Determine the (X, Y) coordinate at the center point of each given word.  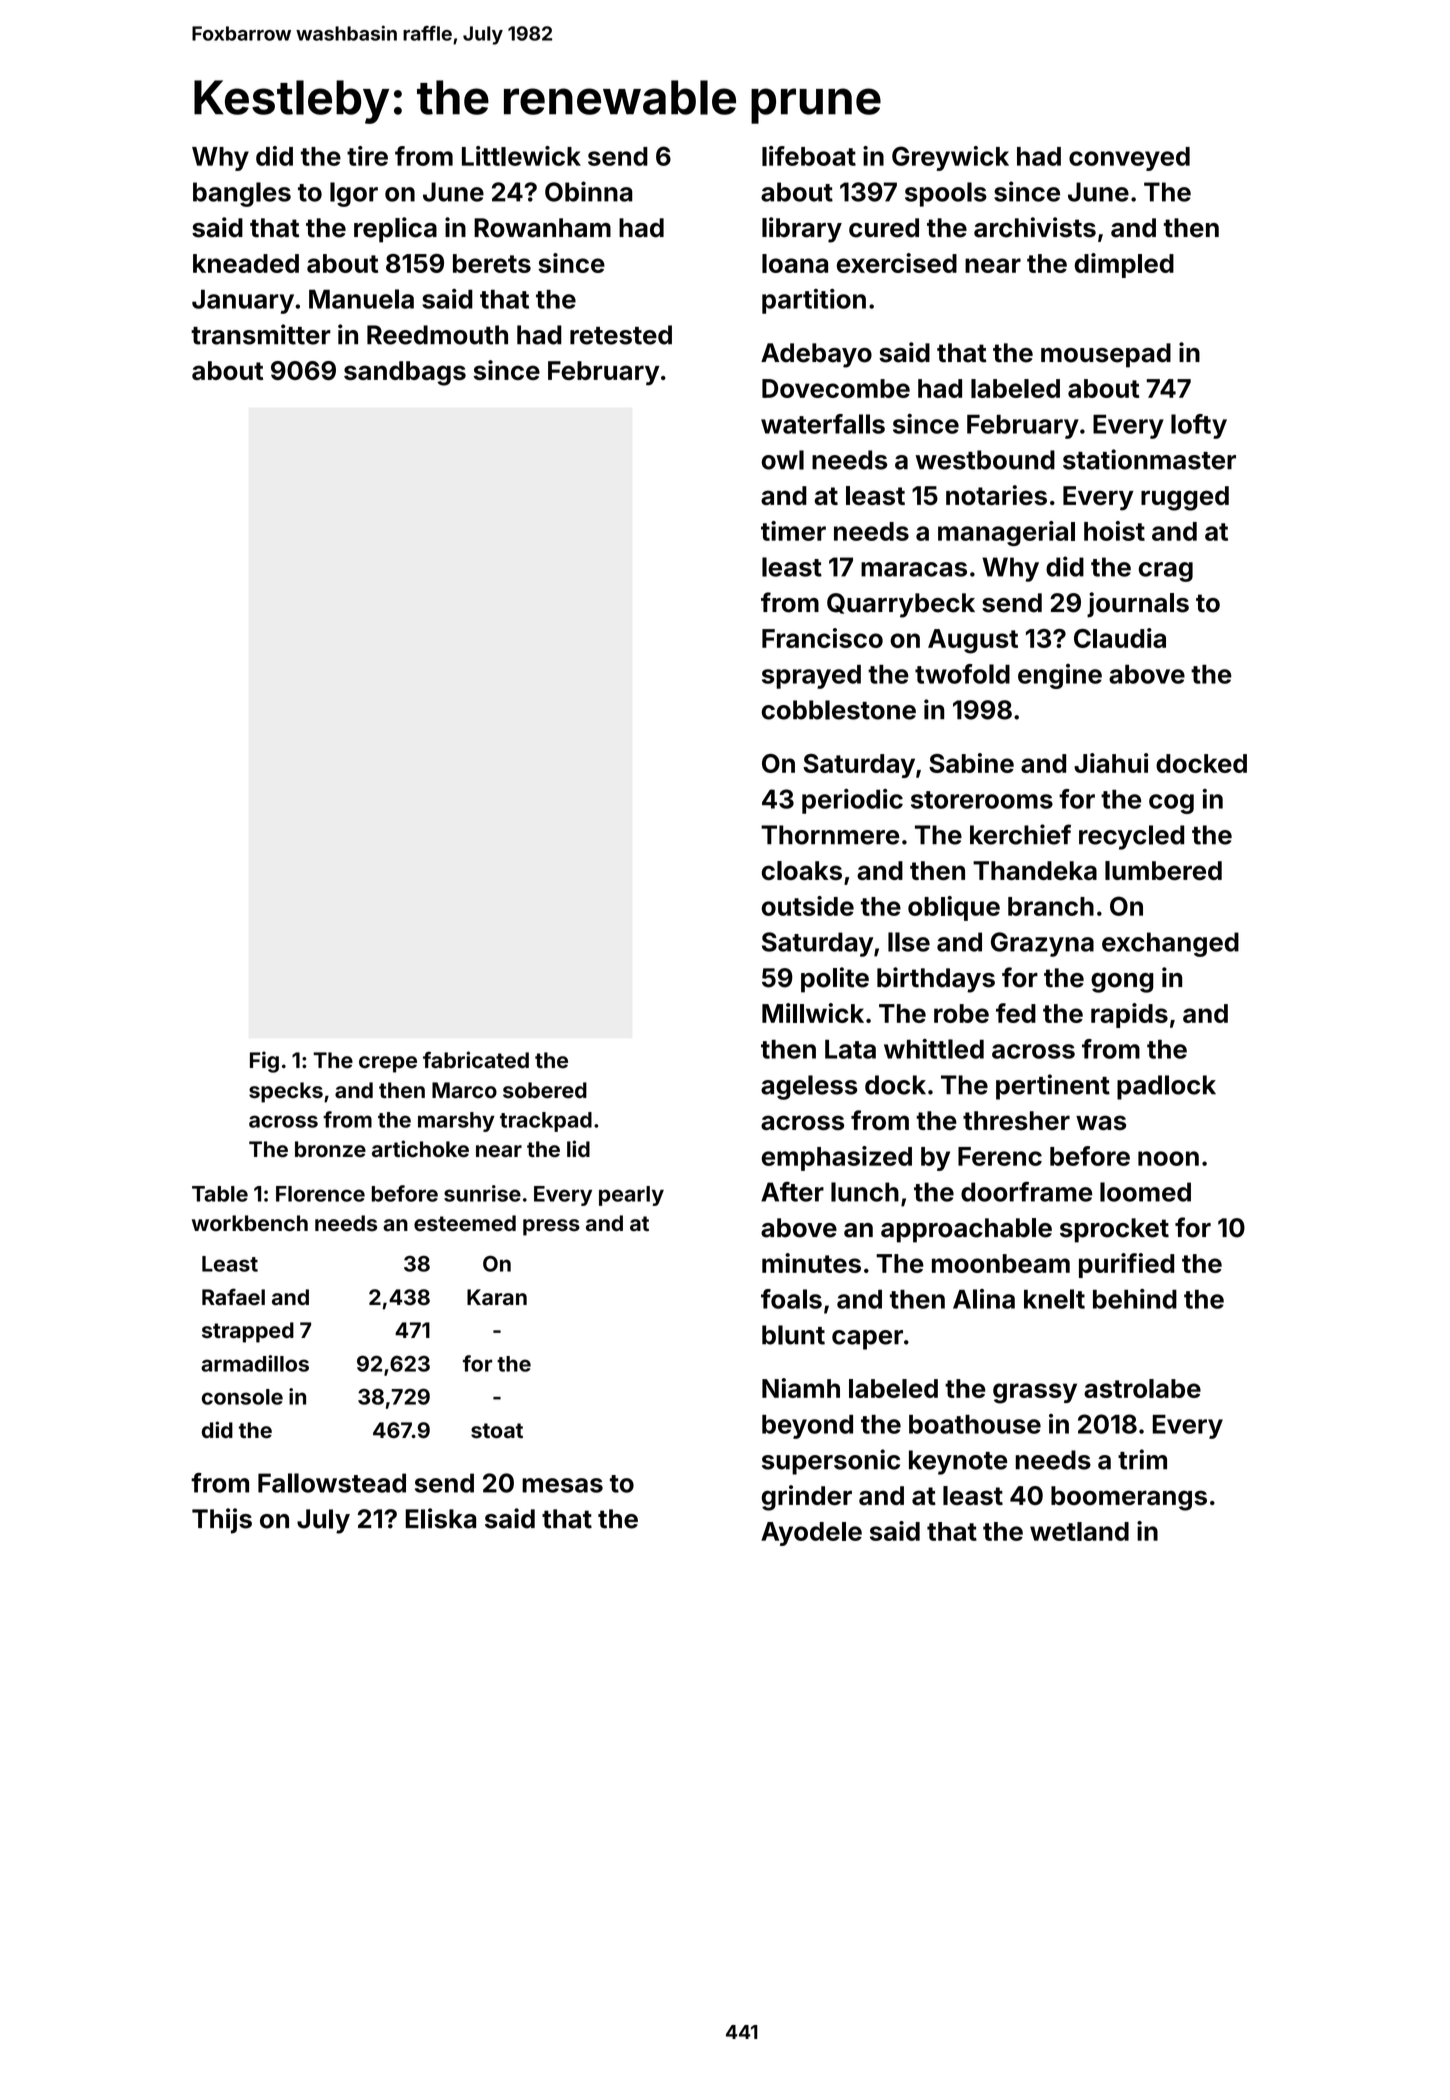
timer (793, 531)
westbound (985, 460)
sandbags (405, 373)
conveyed (1129, 159)
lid (578, 1148)
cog (1171, 804)
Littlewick (521, 156)
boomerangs (1129, 1498)
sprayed (811, 677)
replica (395, 230)
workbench (250, 1223)
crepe (388, 1064)
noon (1168, 1158)
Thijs (222, 1521)
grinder (807, 1498)
